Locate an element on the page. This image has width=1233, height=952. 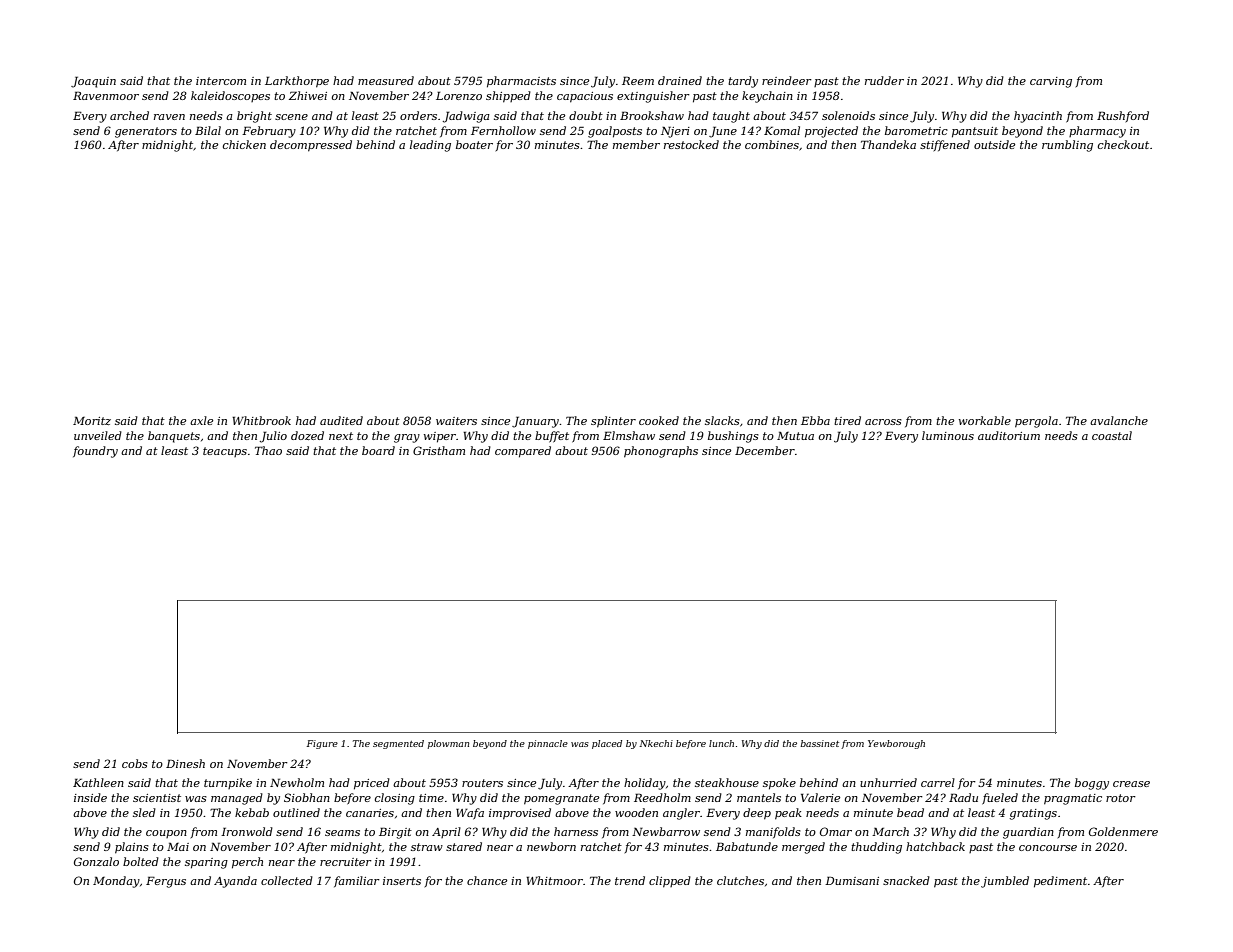
reindeer is located at coordinates (787, 80).
